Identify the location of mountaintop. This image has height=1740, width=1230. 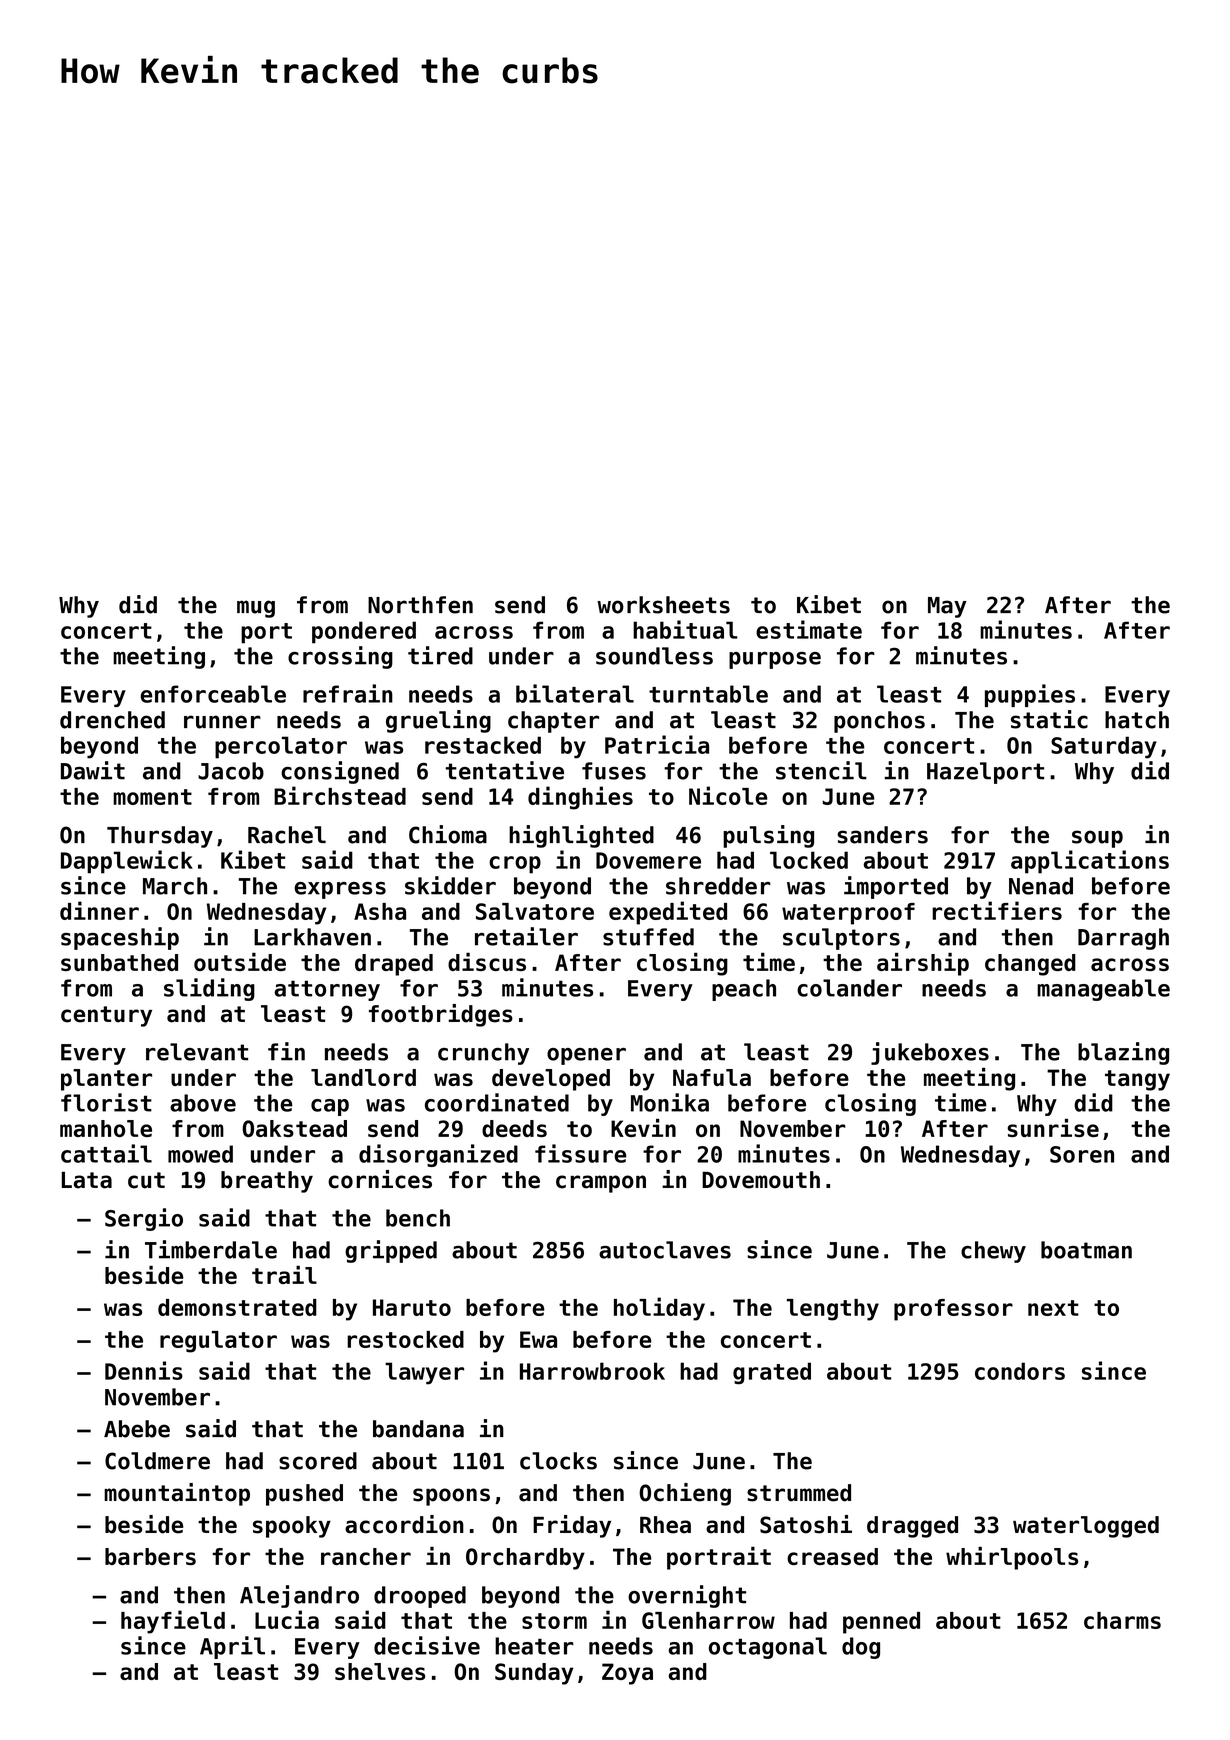
(177, 1494).
